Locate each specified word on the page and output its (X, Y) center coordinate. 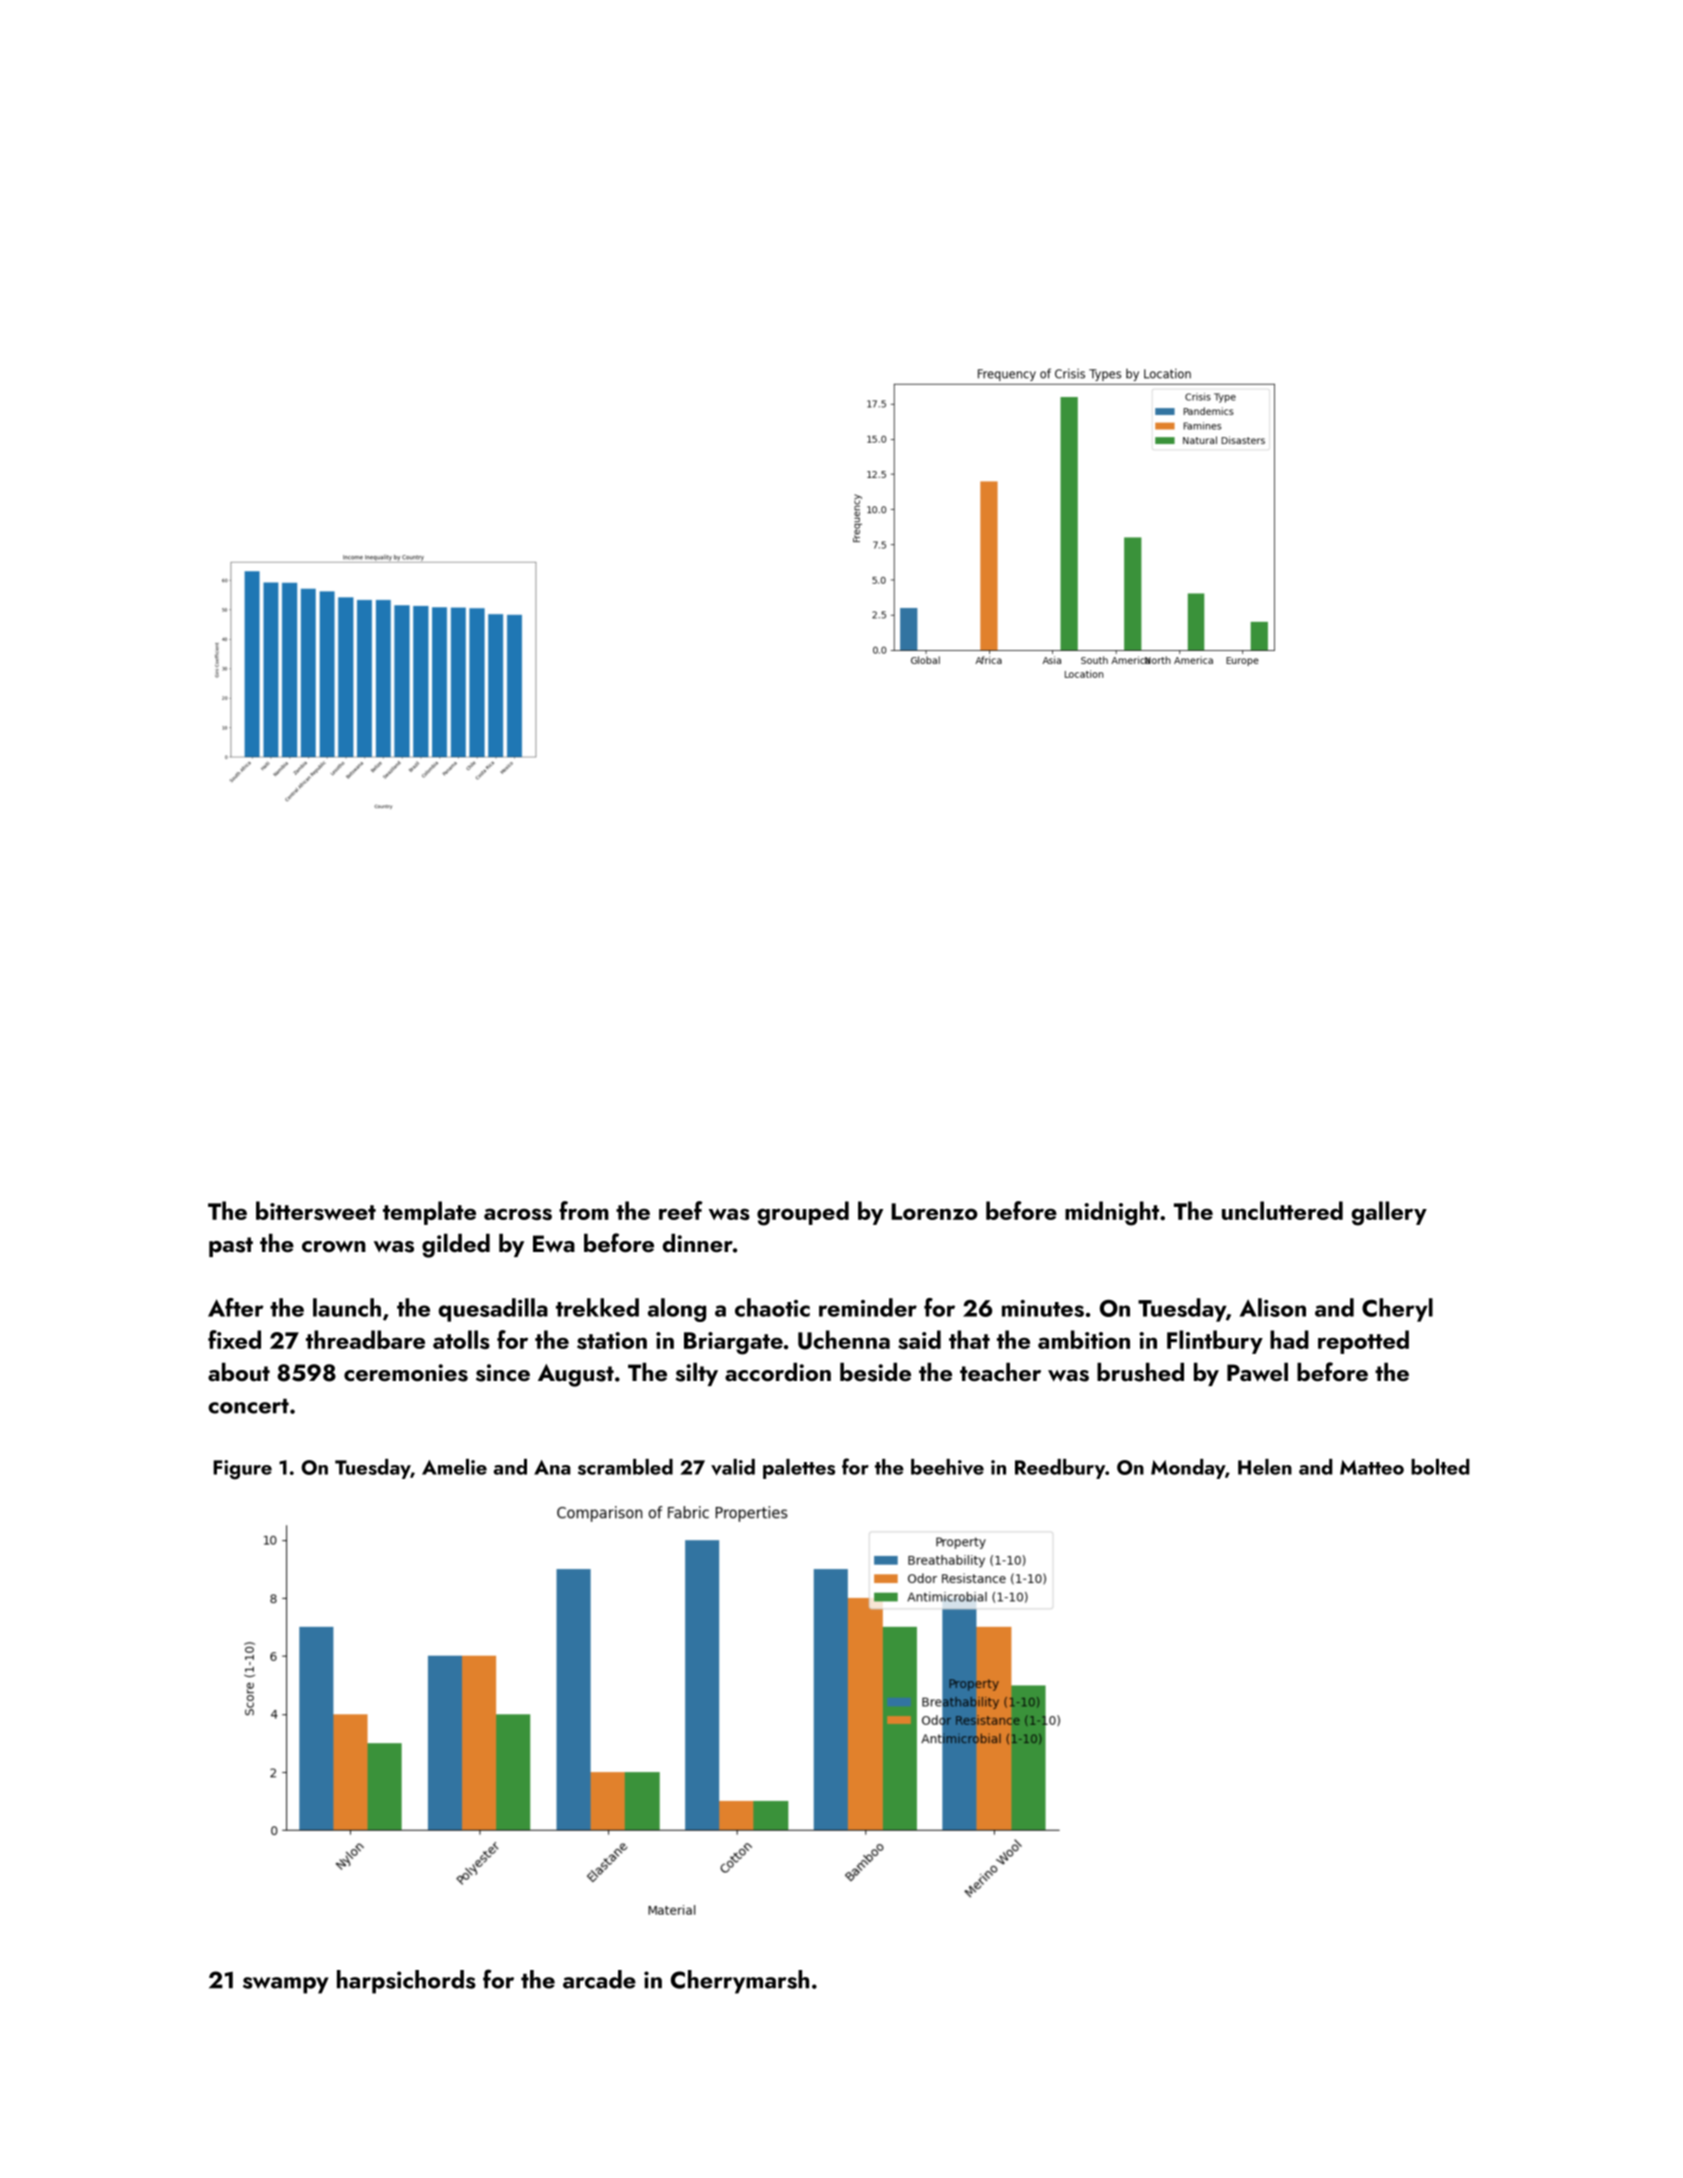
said (919, 1339)
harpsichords (406, 1982)
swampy (286, 1985)
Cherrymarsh (740, 1982)
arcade (599, 1979)
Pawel (1257, 1372)
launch (347, 1307)
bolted (1440, 1467)
